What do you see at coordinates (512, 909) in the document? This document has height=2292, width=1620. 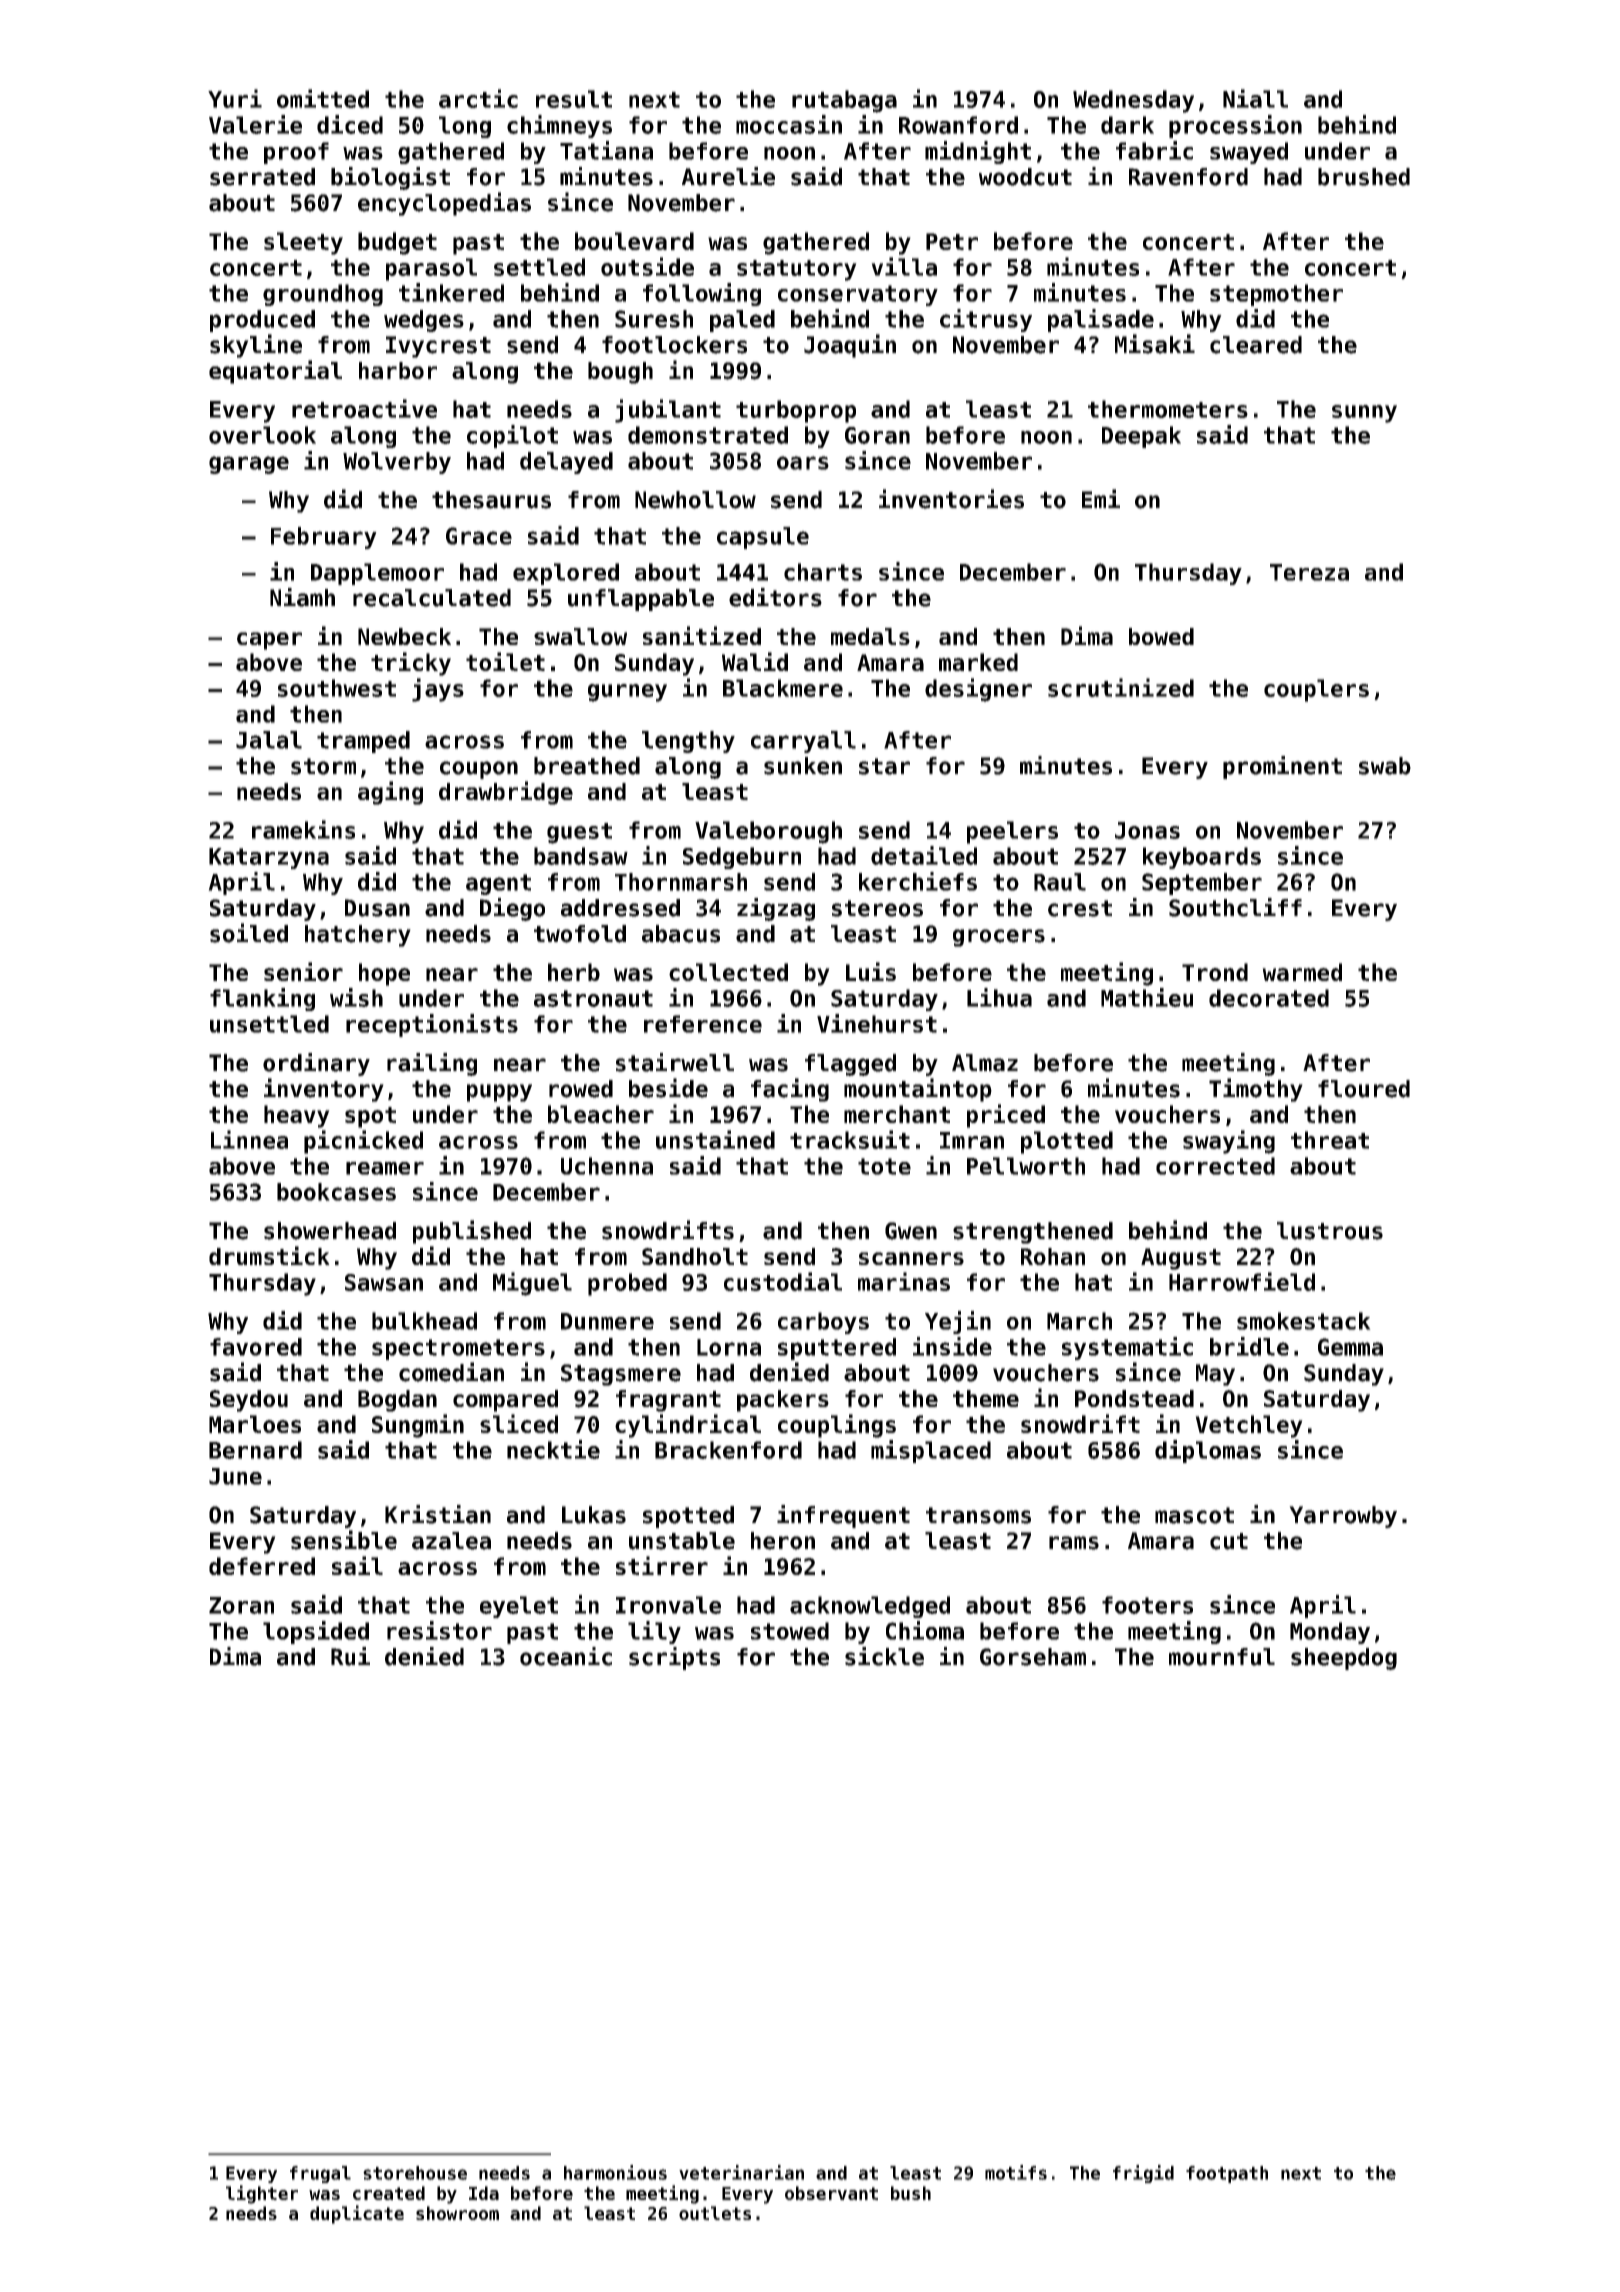 I see `Diego` at bounding box center [512, 909].
